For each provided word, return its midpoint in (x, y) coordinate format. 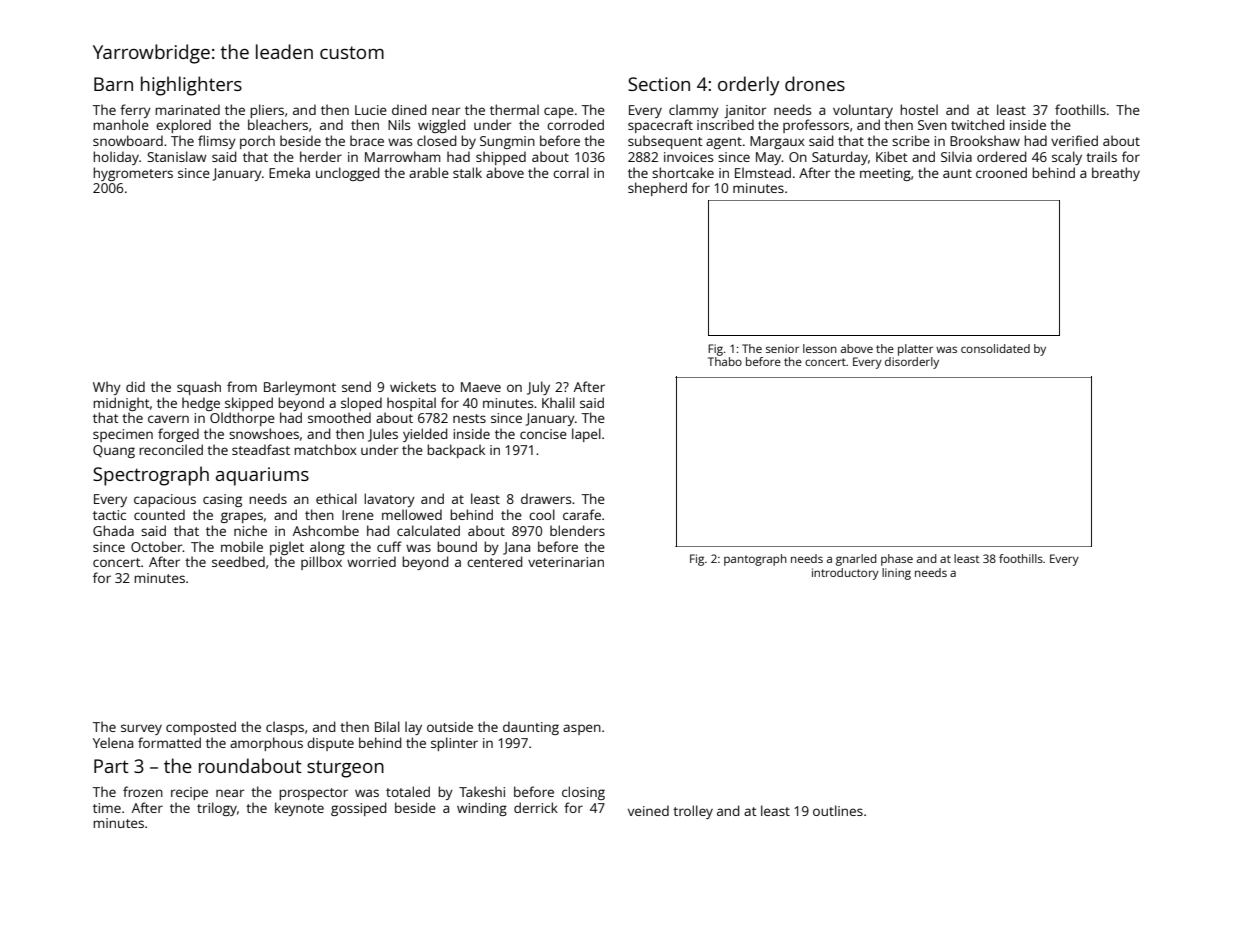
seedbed (238, 561)
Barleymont (300, 388)
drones (815, 83)
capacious (165, 500)
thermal (514, 109)
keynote (299, 809)
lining (896, 574)
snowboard (128, 140)
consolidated (995, 348)
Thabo (725, 361)
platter (915, 350)
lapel (586, 435)
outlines (838, 810)
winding (482, 809)
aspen (582, 729)
